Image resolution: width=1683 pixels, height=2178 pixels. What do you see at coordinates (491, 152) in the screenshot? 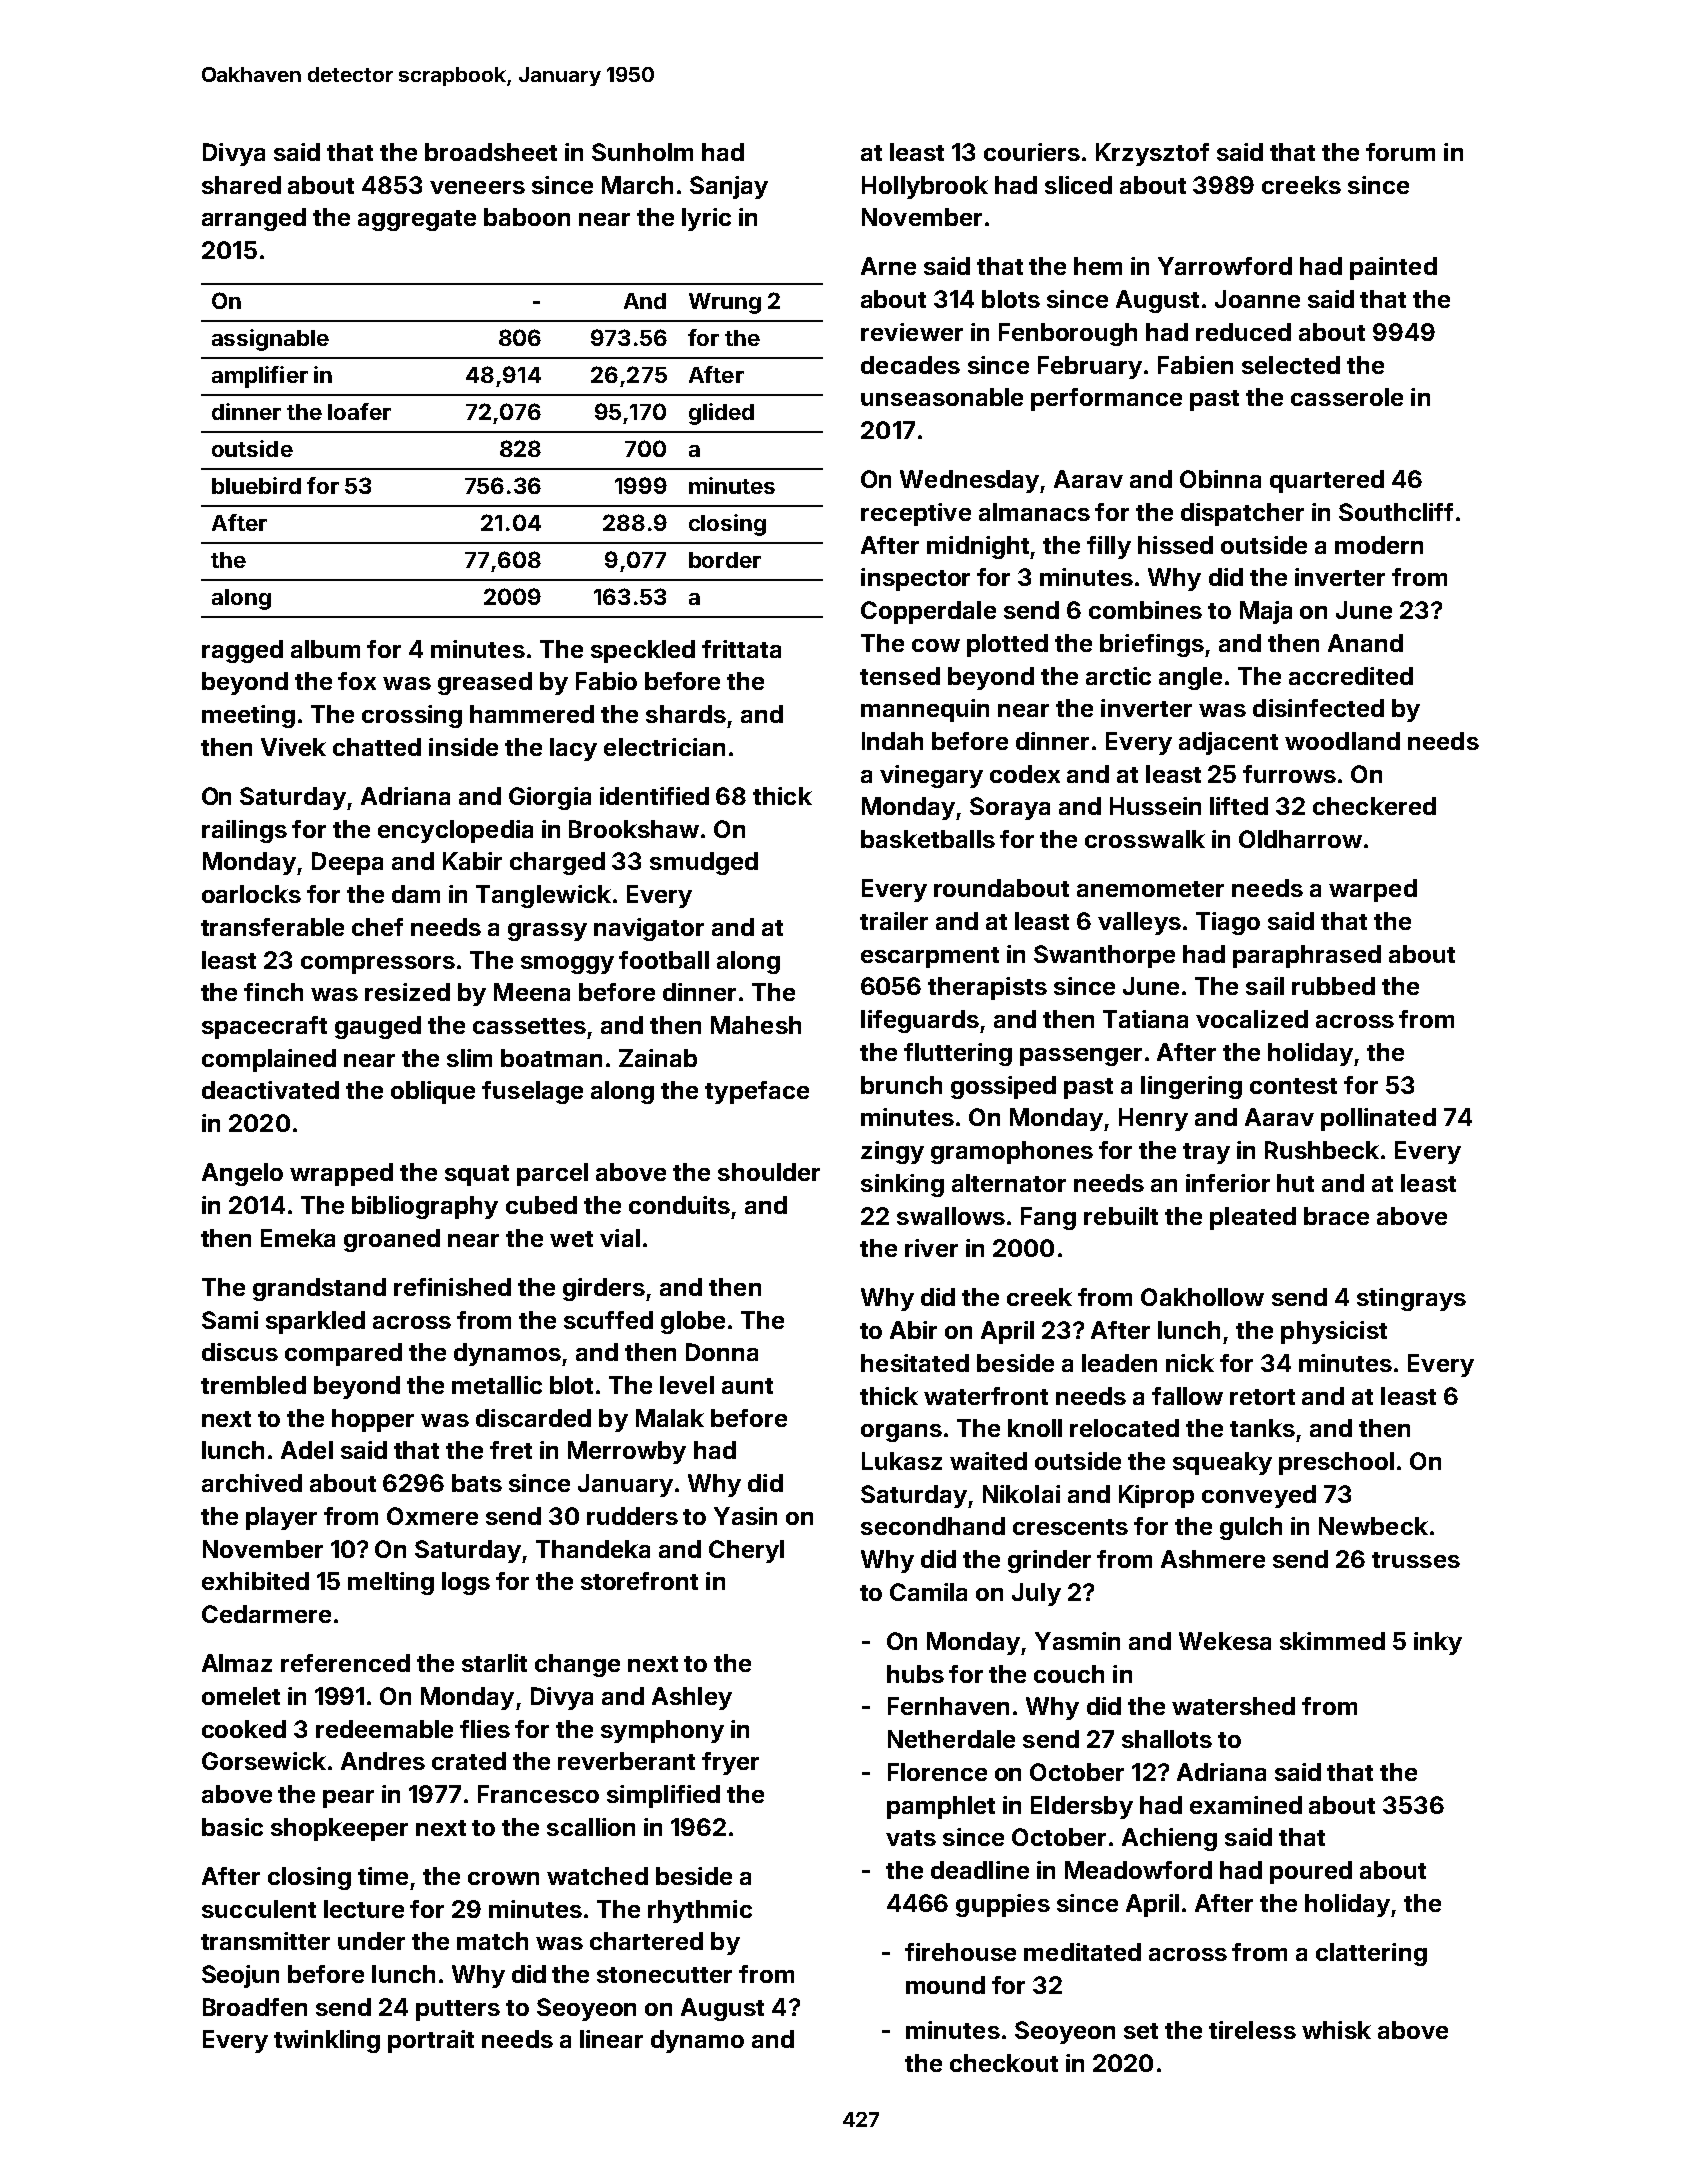
I see `broadsheet` at bounding box center [491, 152].
